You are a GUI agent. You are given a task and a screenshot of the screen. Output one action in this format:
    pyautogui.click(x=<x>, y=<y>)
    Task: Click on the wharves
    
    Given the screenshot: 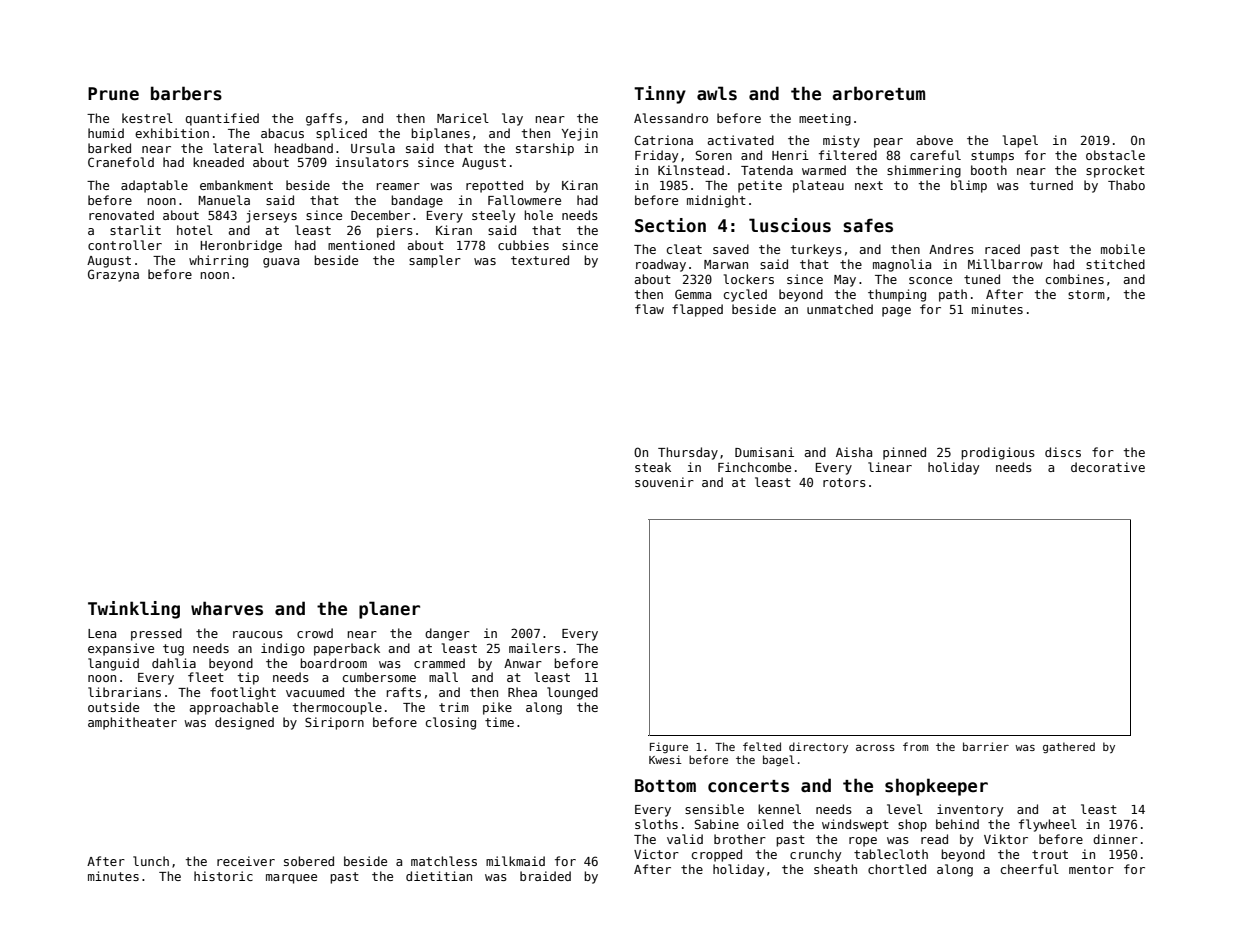 What is the action you would take?
    pyautogui.click(x=227, y=608)
